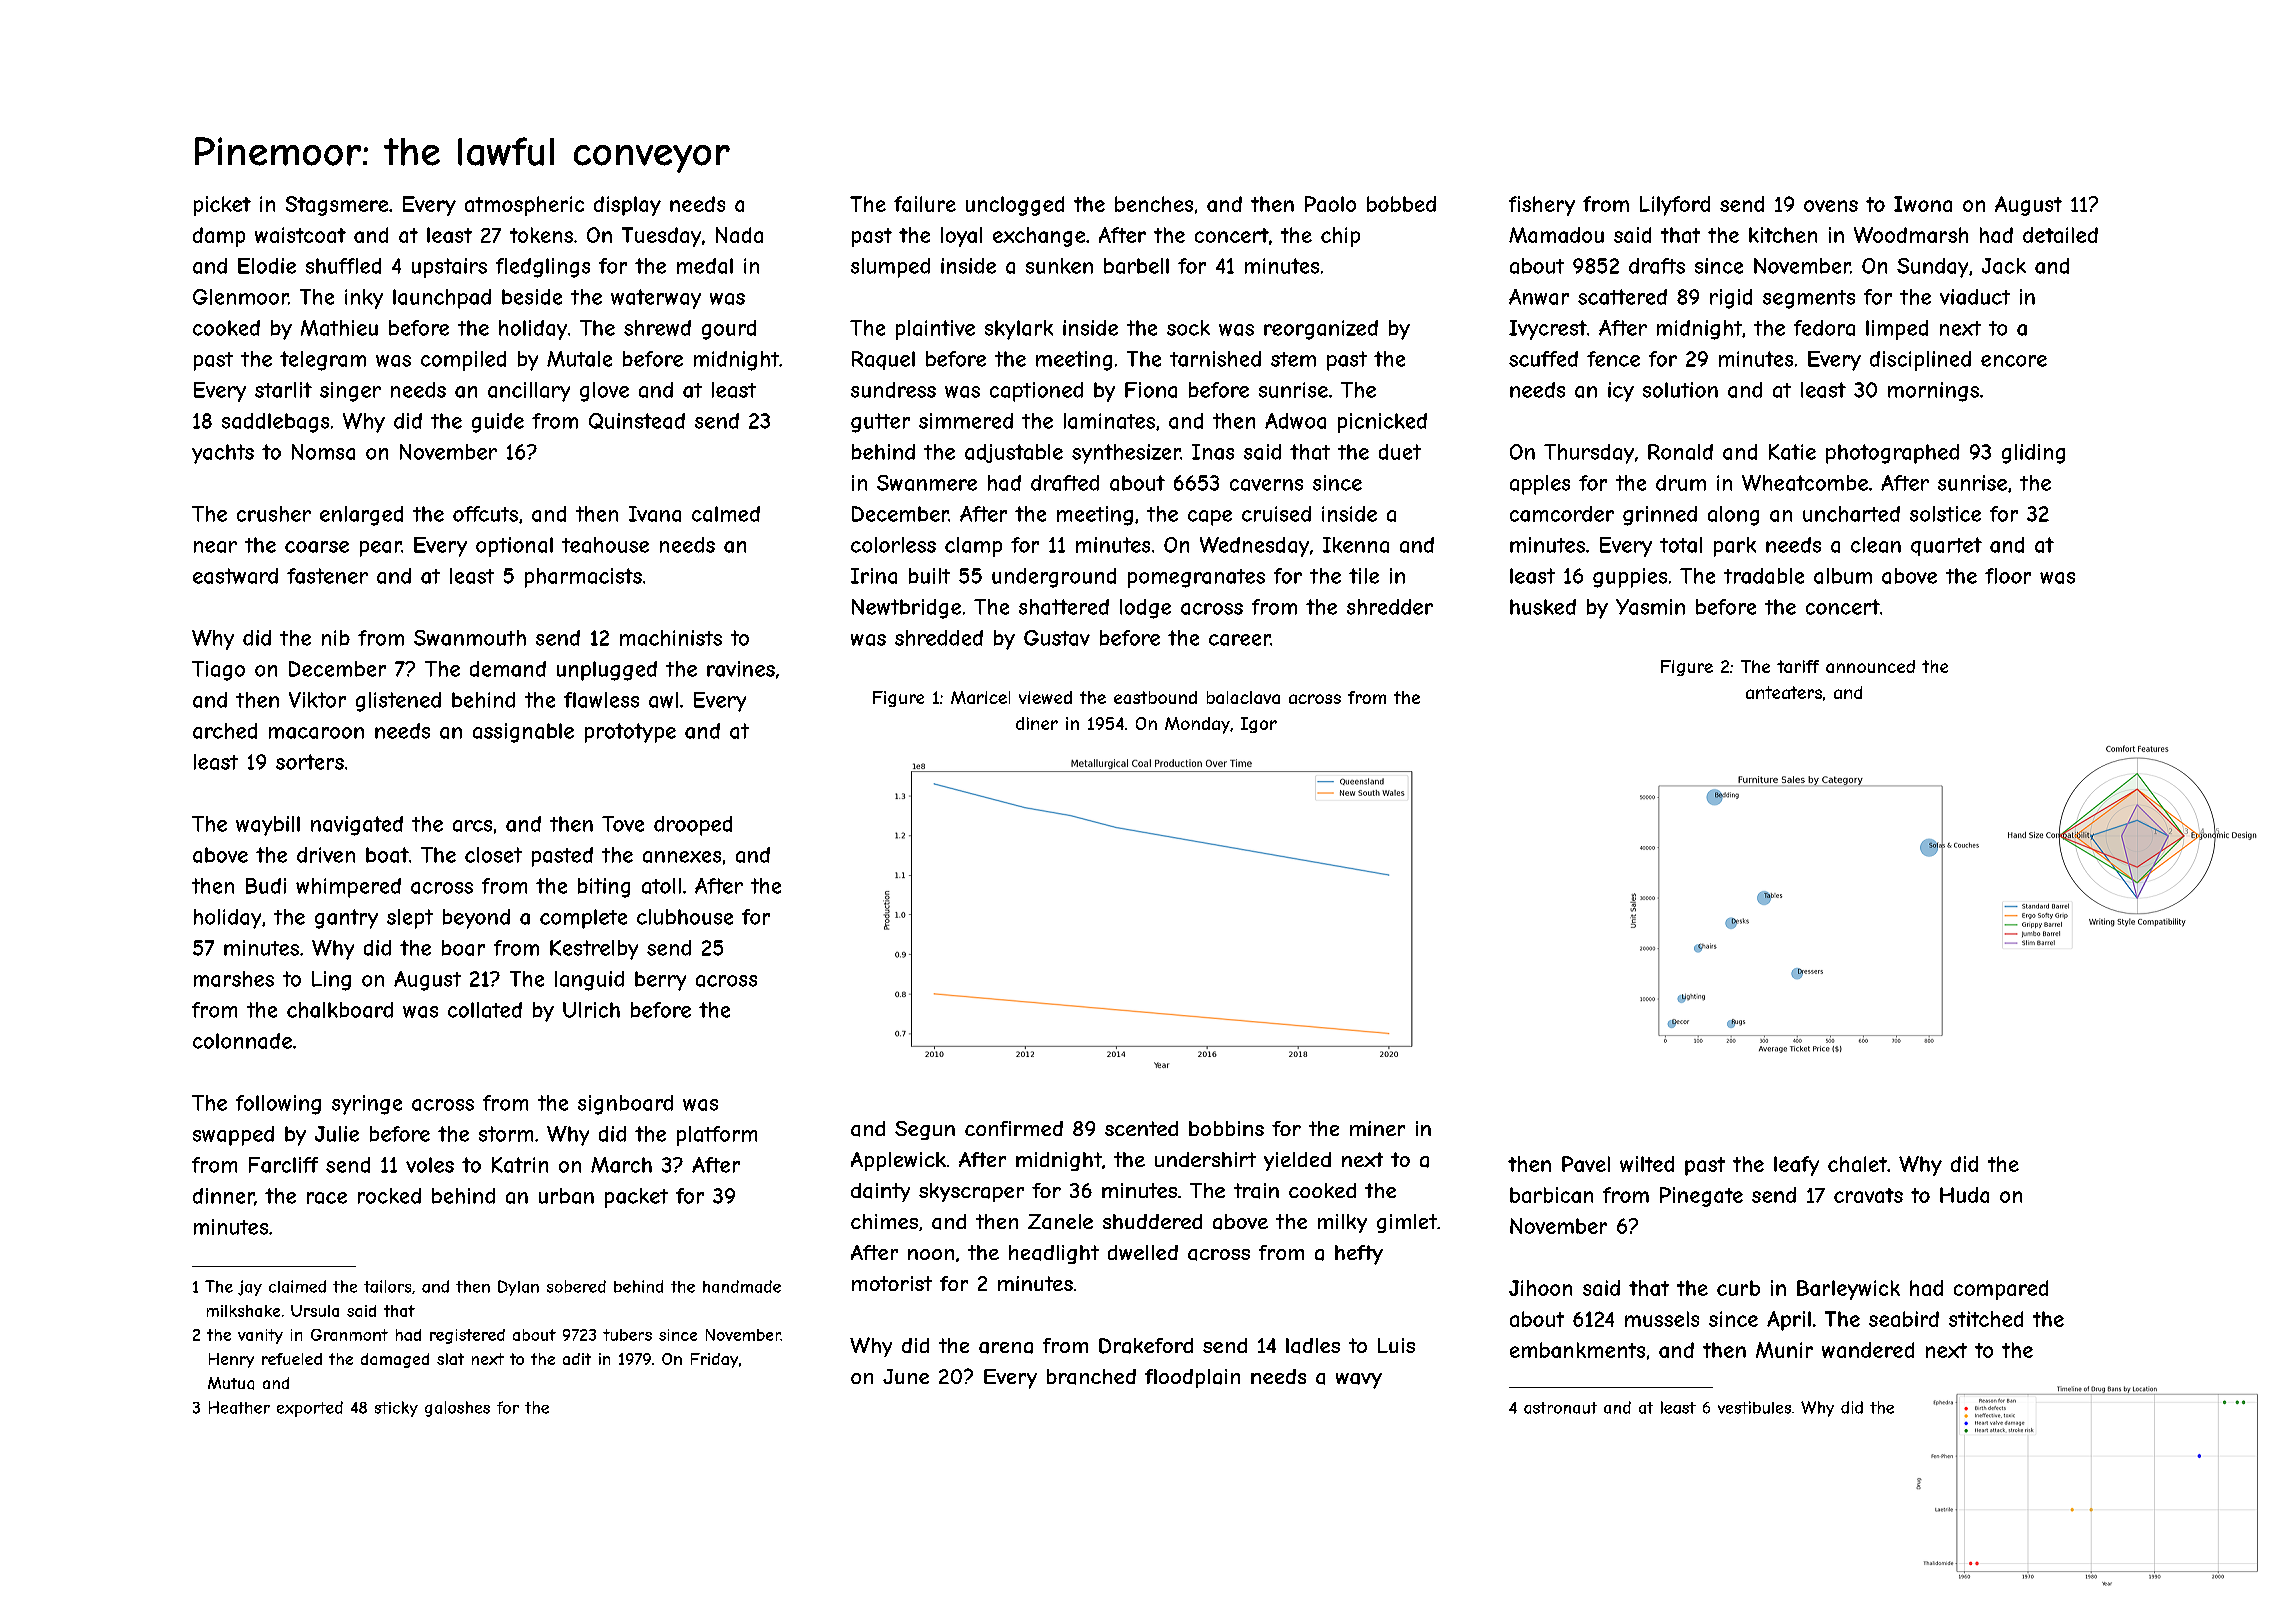  What do you see at coordinates (467, 1336) in the image?
I see `registered` at bounding box center [467, 1336].
